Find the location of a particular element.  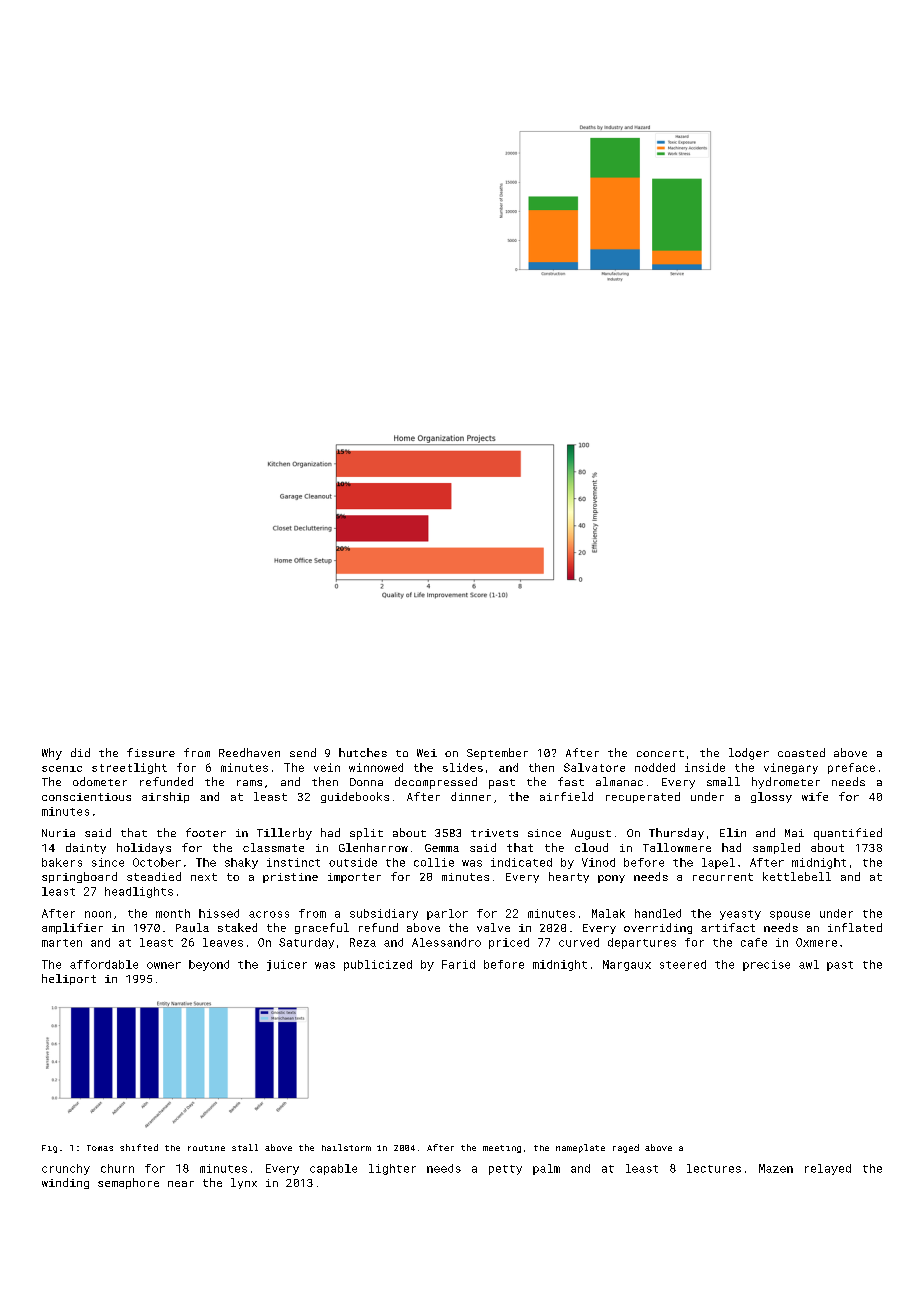

precise is located at coordinates (766, 965).
